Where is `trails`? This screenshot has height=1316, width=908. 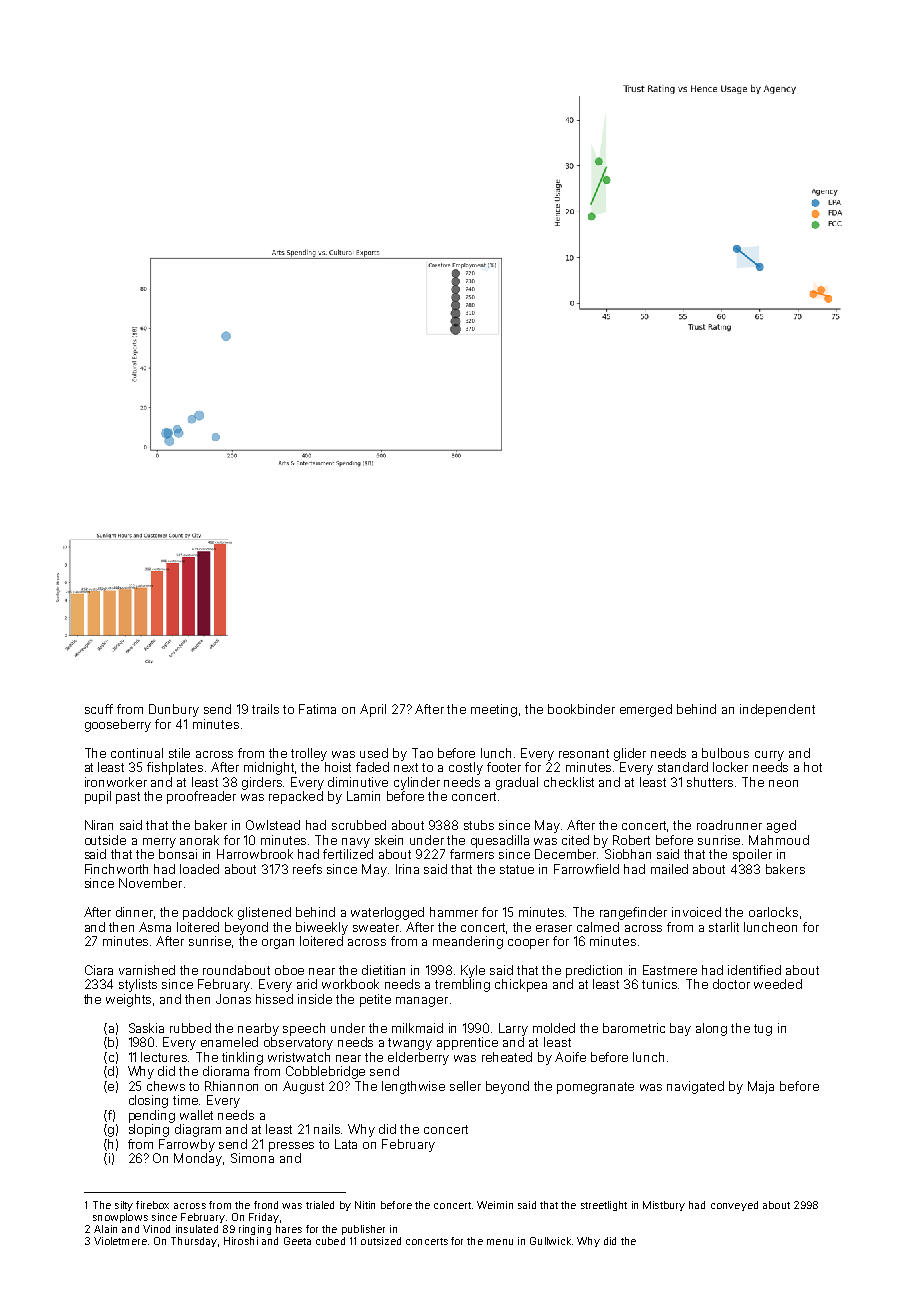 trails is located at coordinates (265, 709).
